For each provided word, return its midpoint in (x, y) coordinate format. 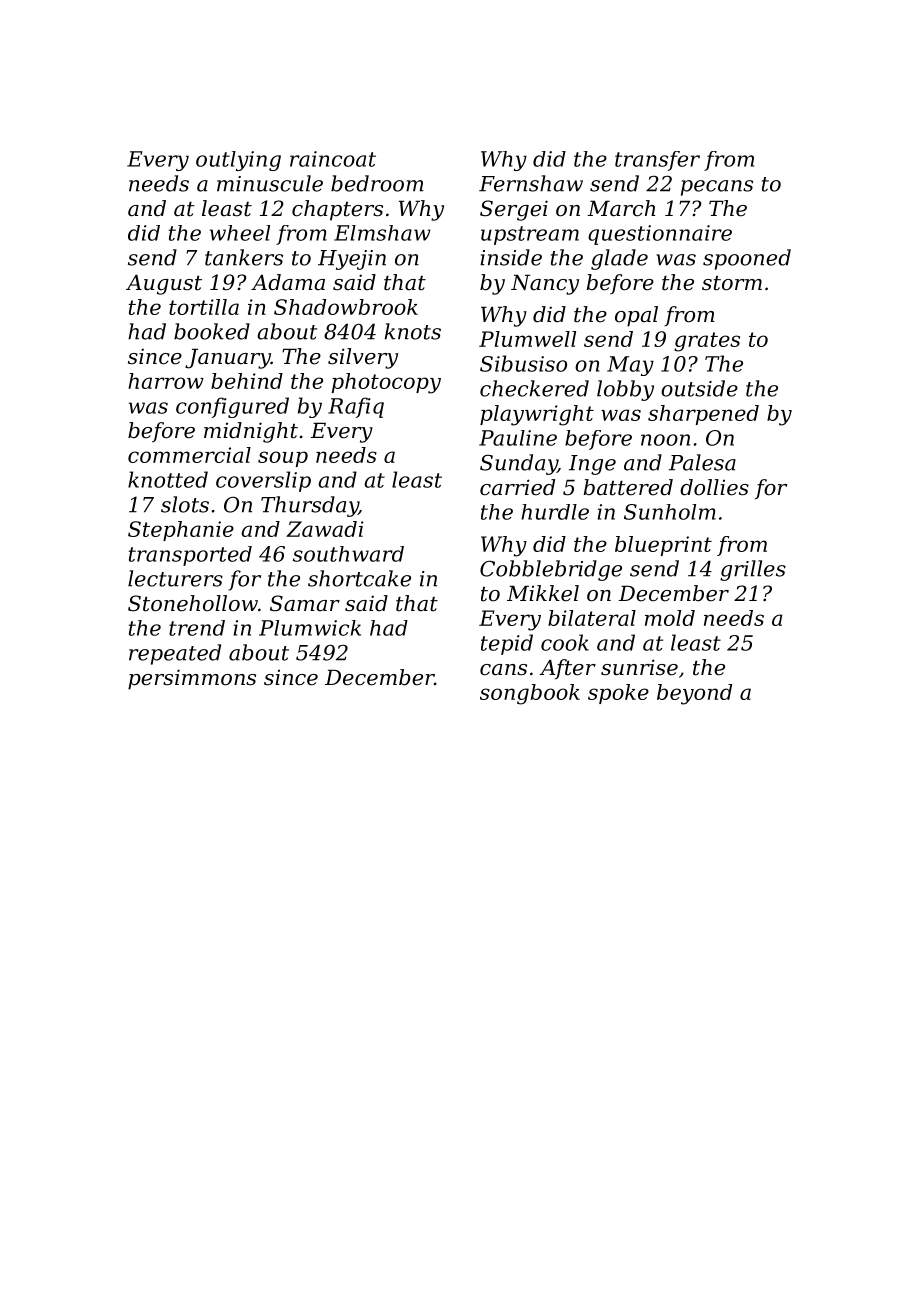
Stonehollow (193, 603)
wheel (240, 233)
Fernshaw (531, 183)
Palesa (702, 462)
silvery (363, 358)
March (621, 208)
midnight (251, 432)
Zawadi (325, 529)
